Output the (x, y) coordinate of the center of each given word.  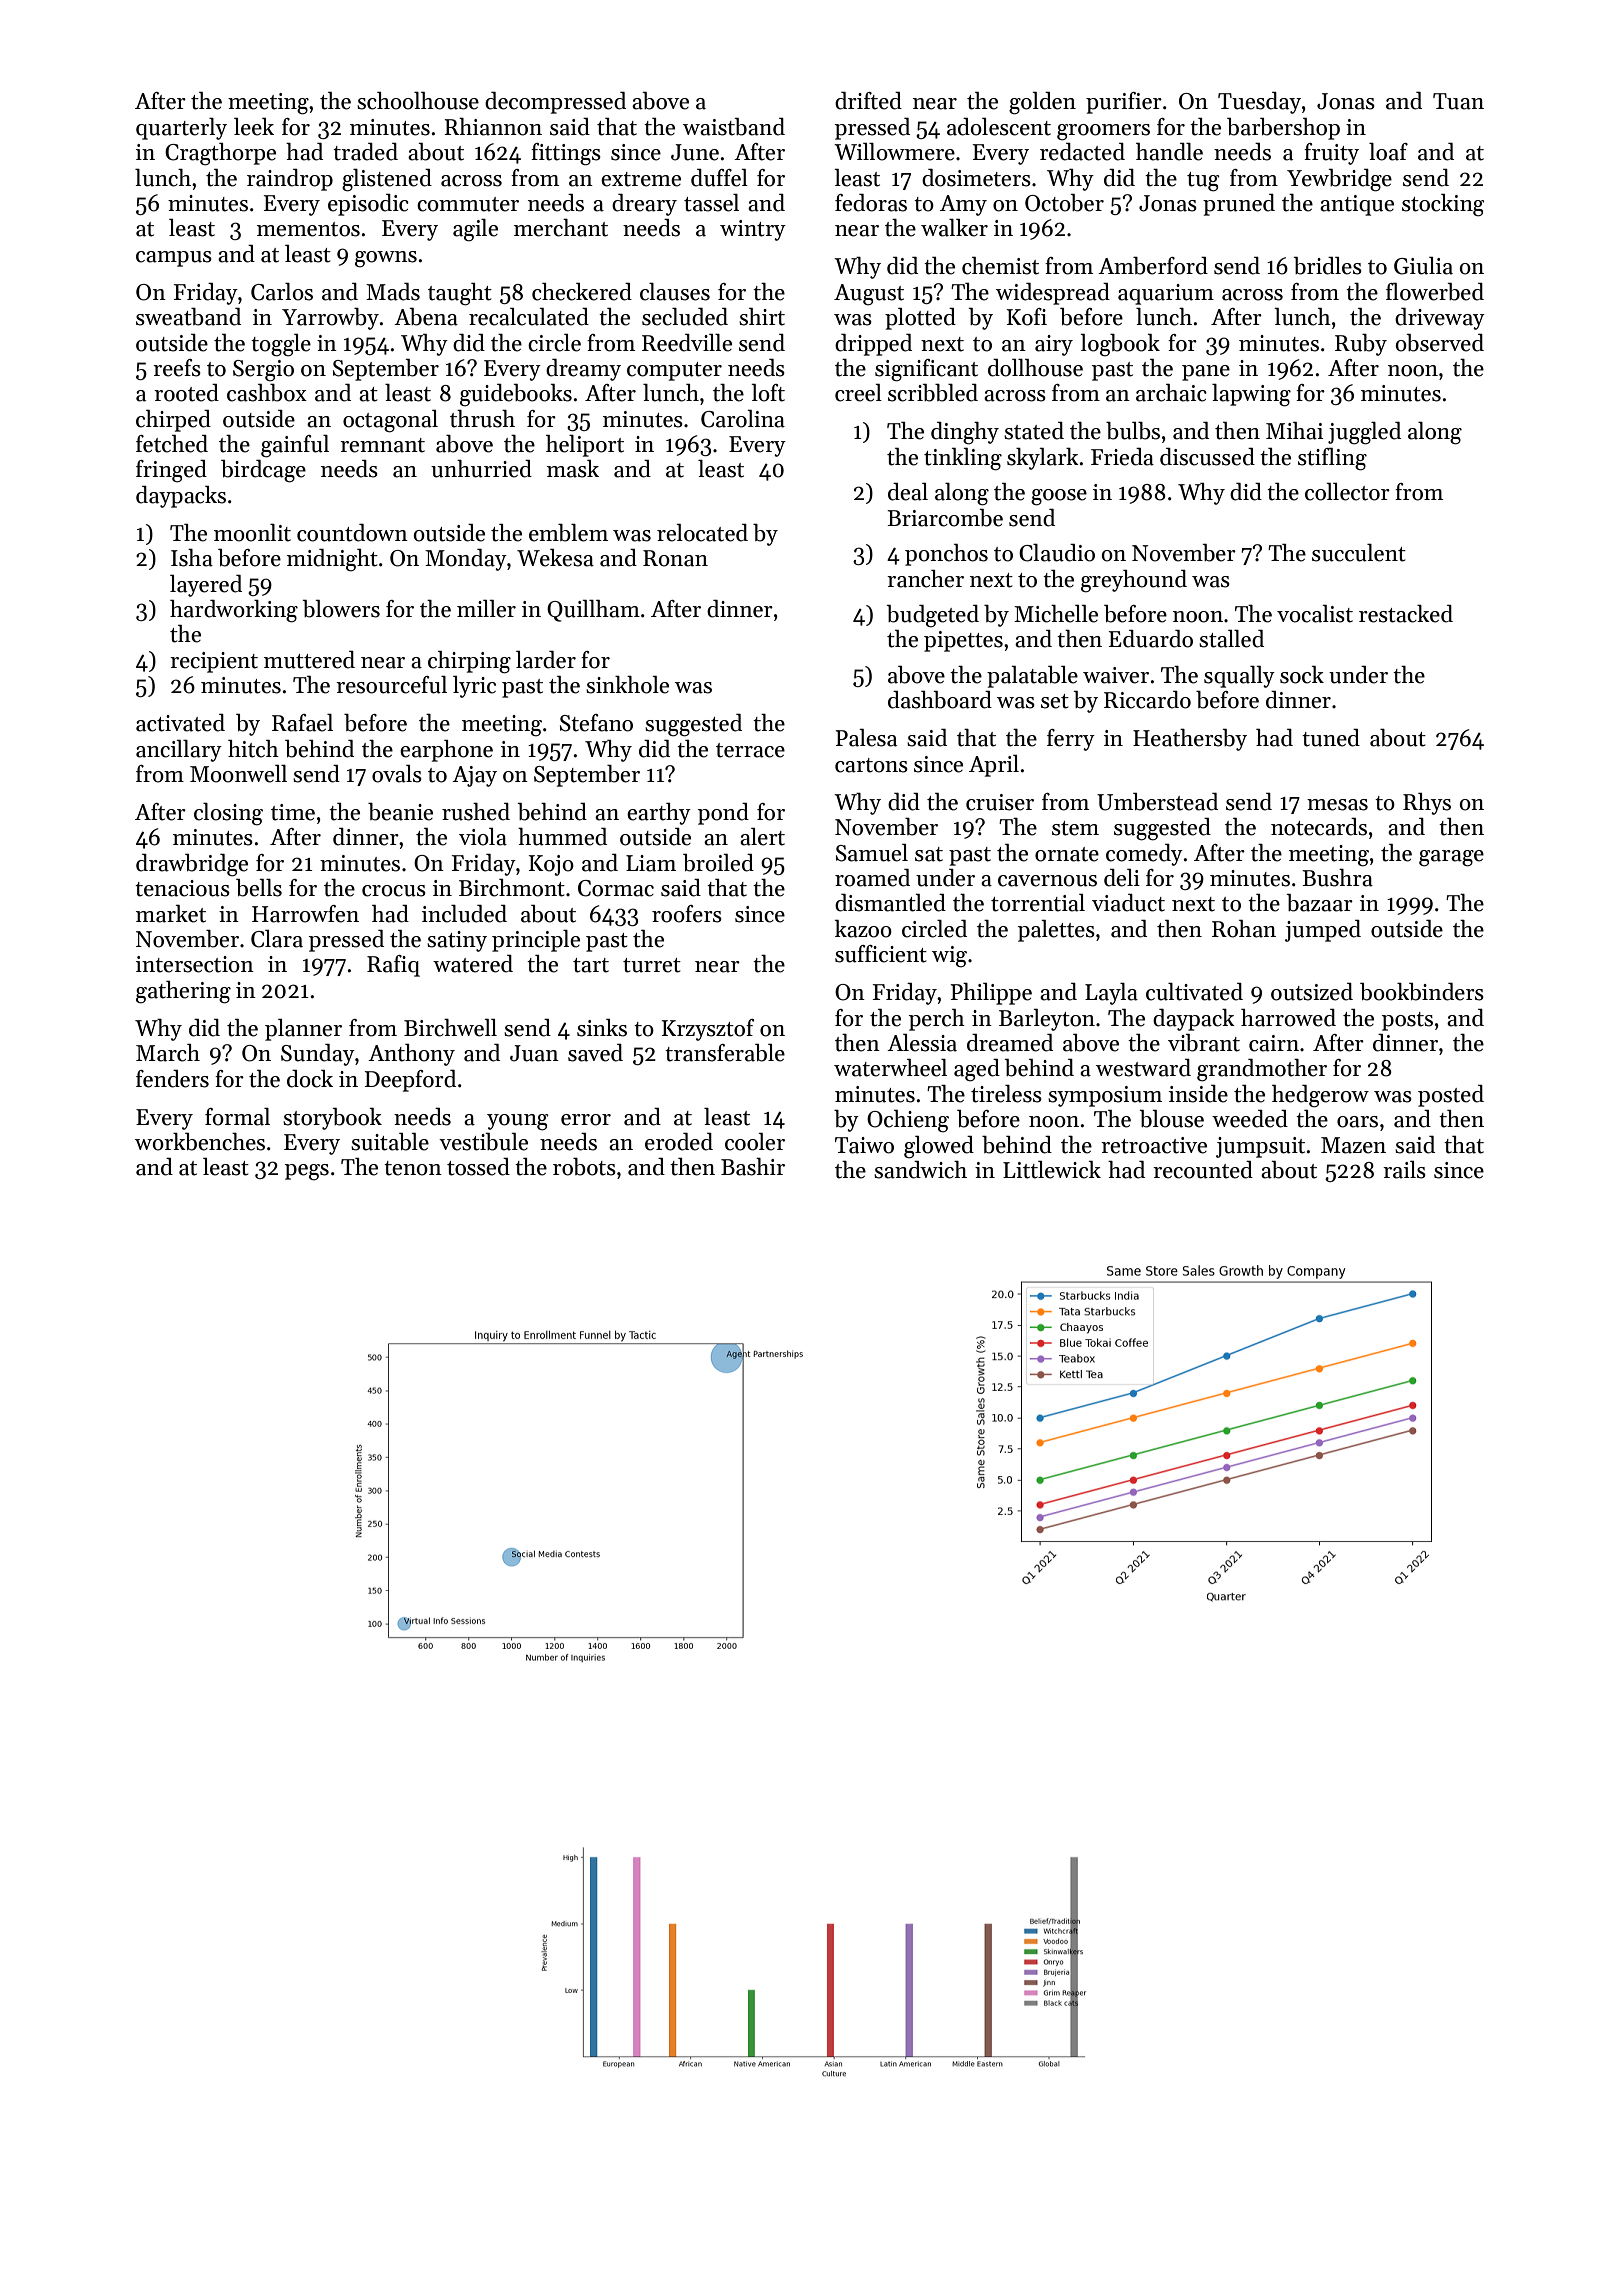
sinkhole (627, 685)
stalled (1231, 639)
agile (475, 230)
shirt (762, 317)
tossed (478, 1167)
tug (1203, 182)
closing (228, 814)
